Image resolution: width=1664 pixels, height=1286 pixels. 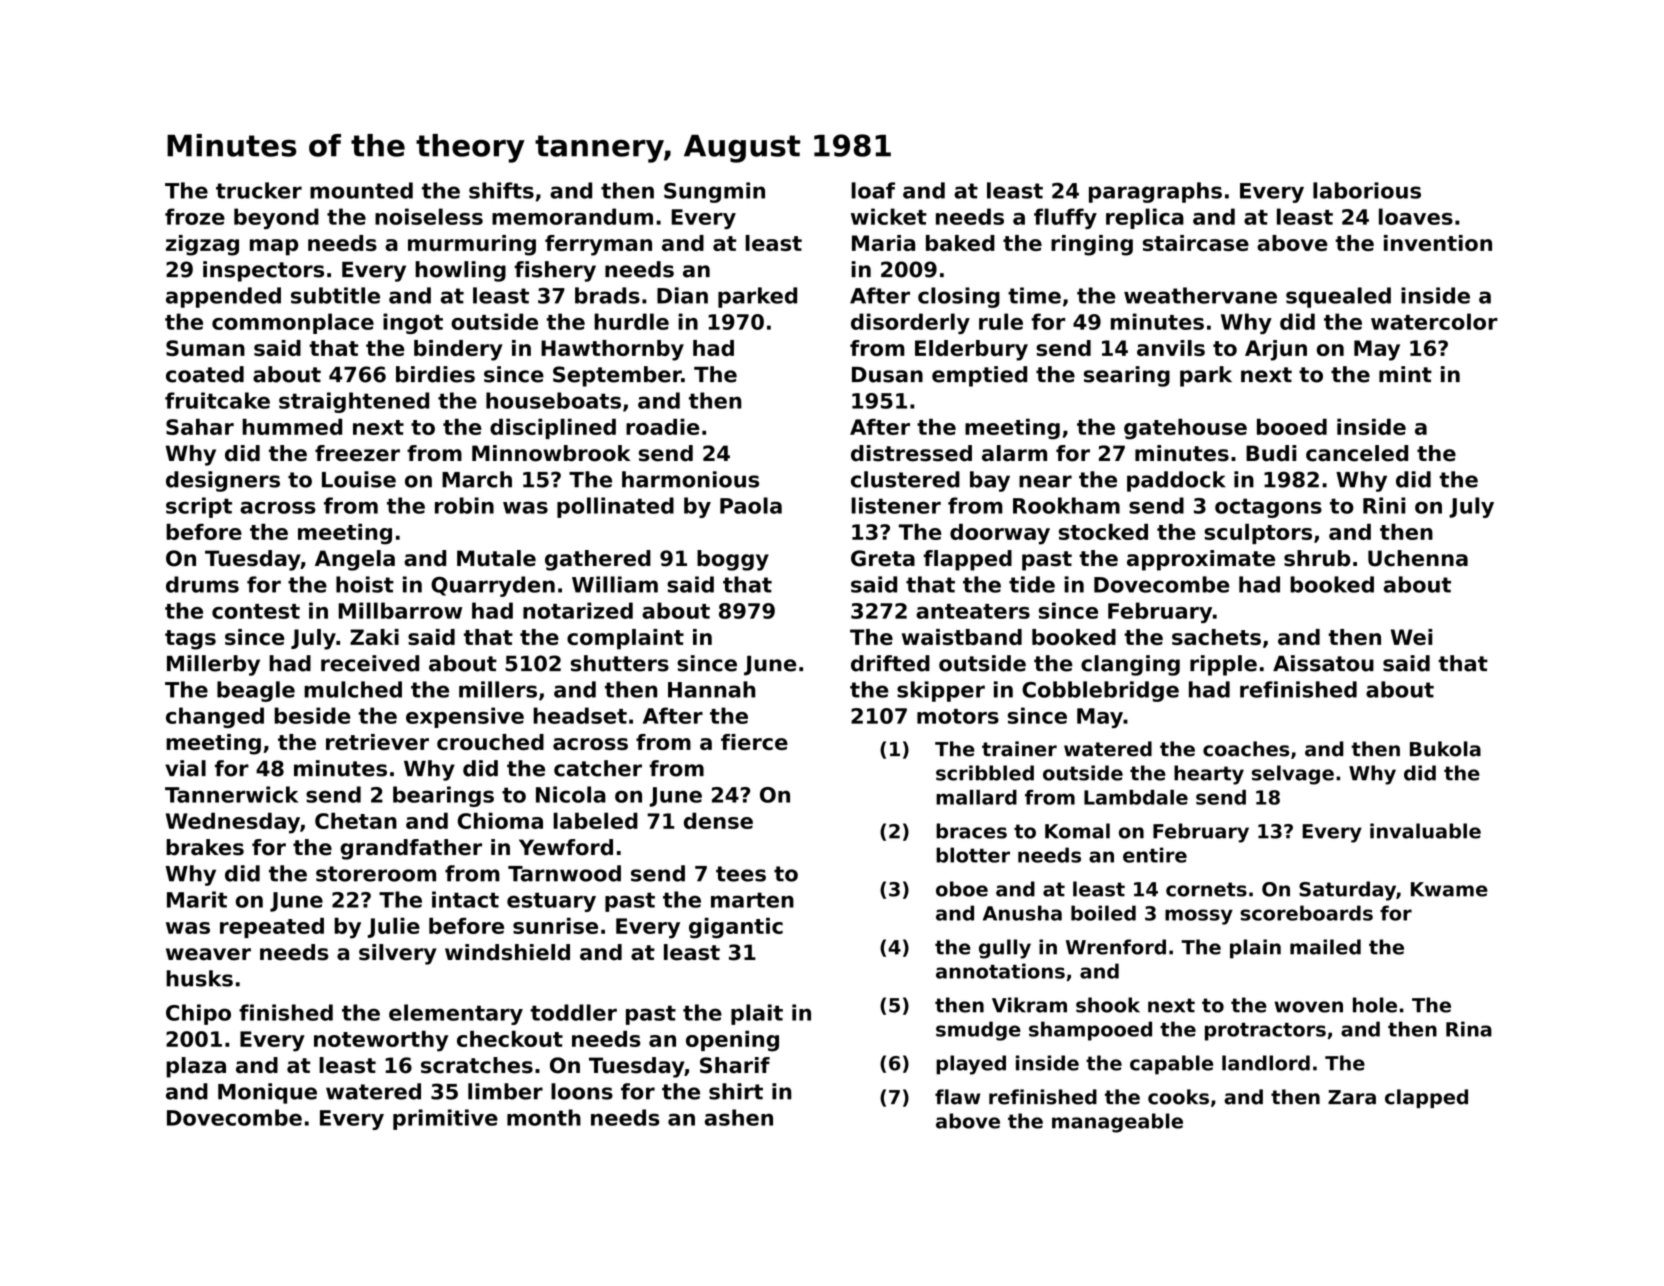 What do you see at coordinates (1449, 889) in the screenshot?
I see `Kwame` at bounding box center [1449, 889].
